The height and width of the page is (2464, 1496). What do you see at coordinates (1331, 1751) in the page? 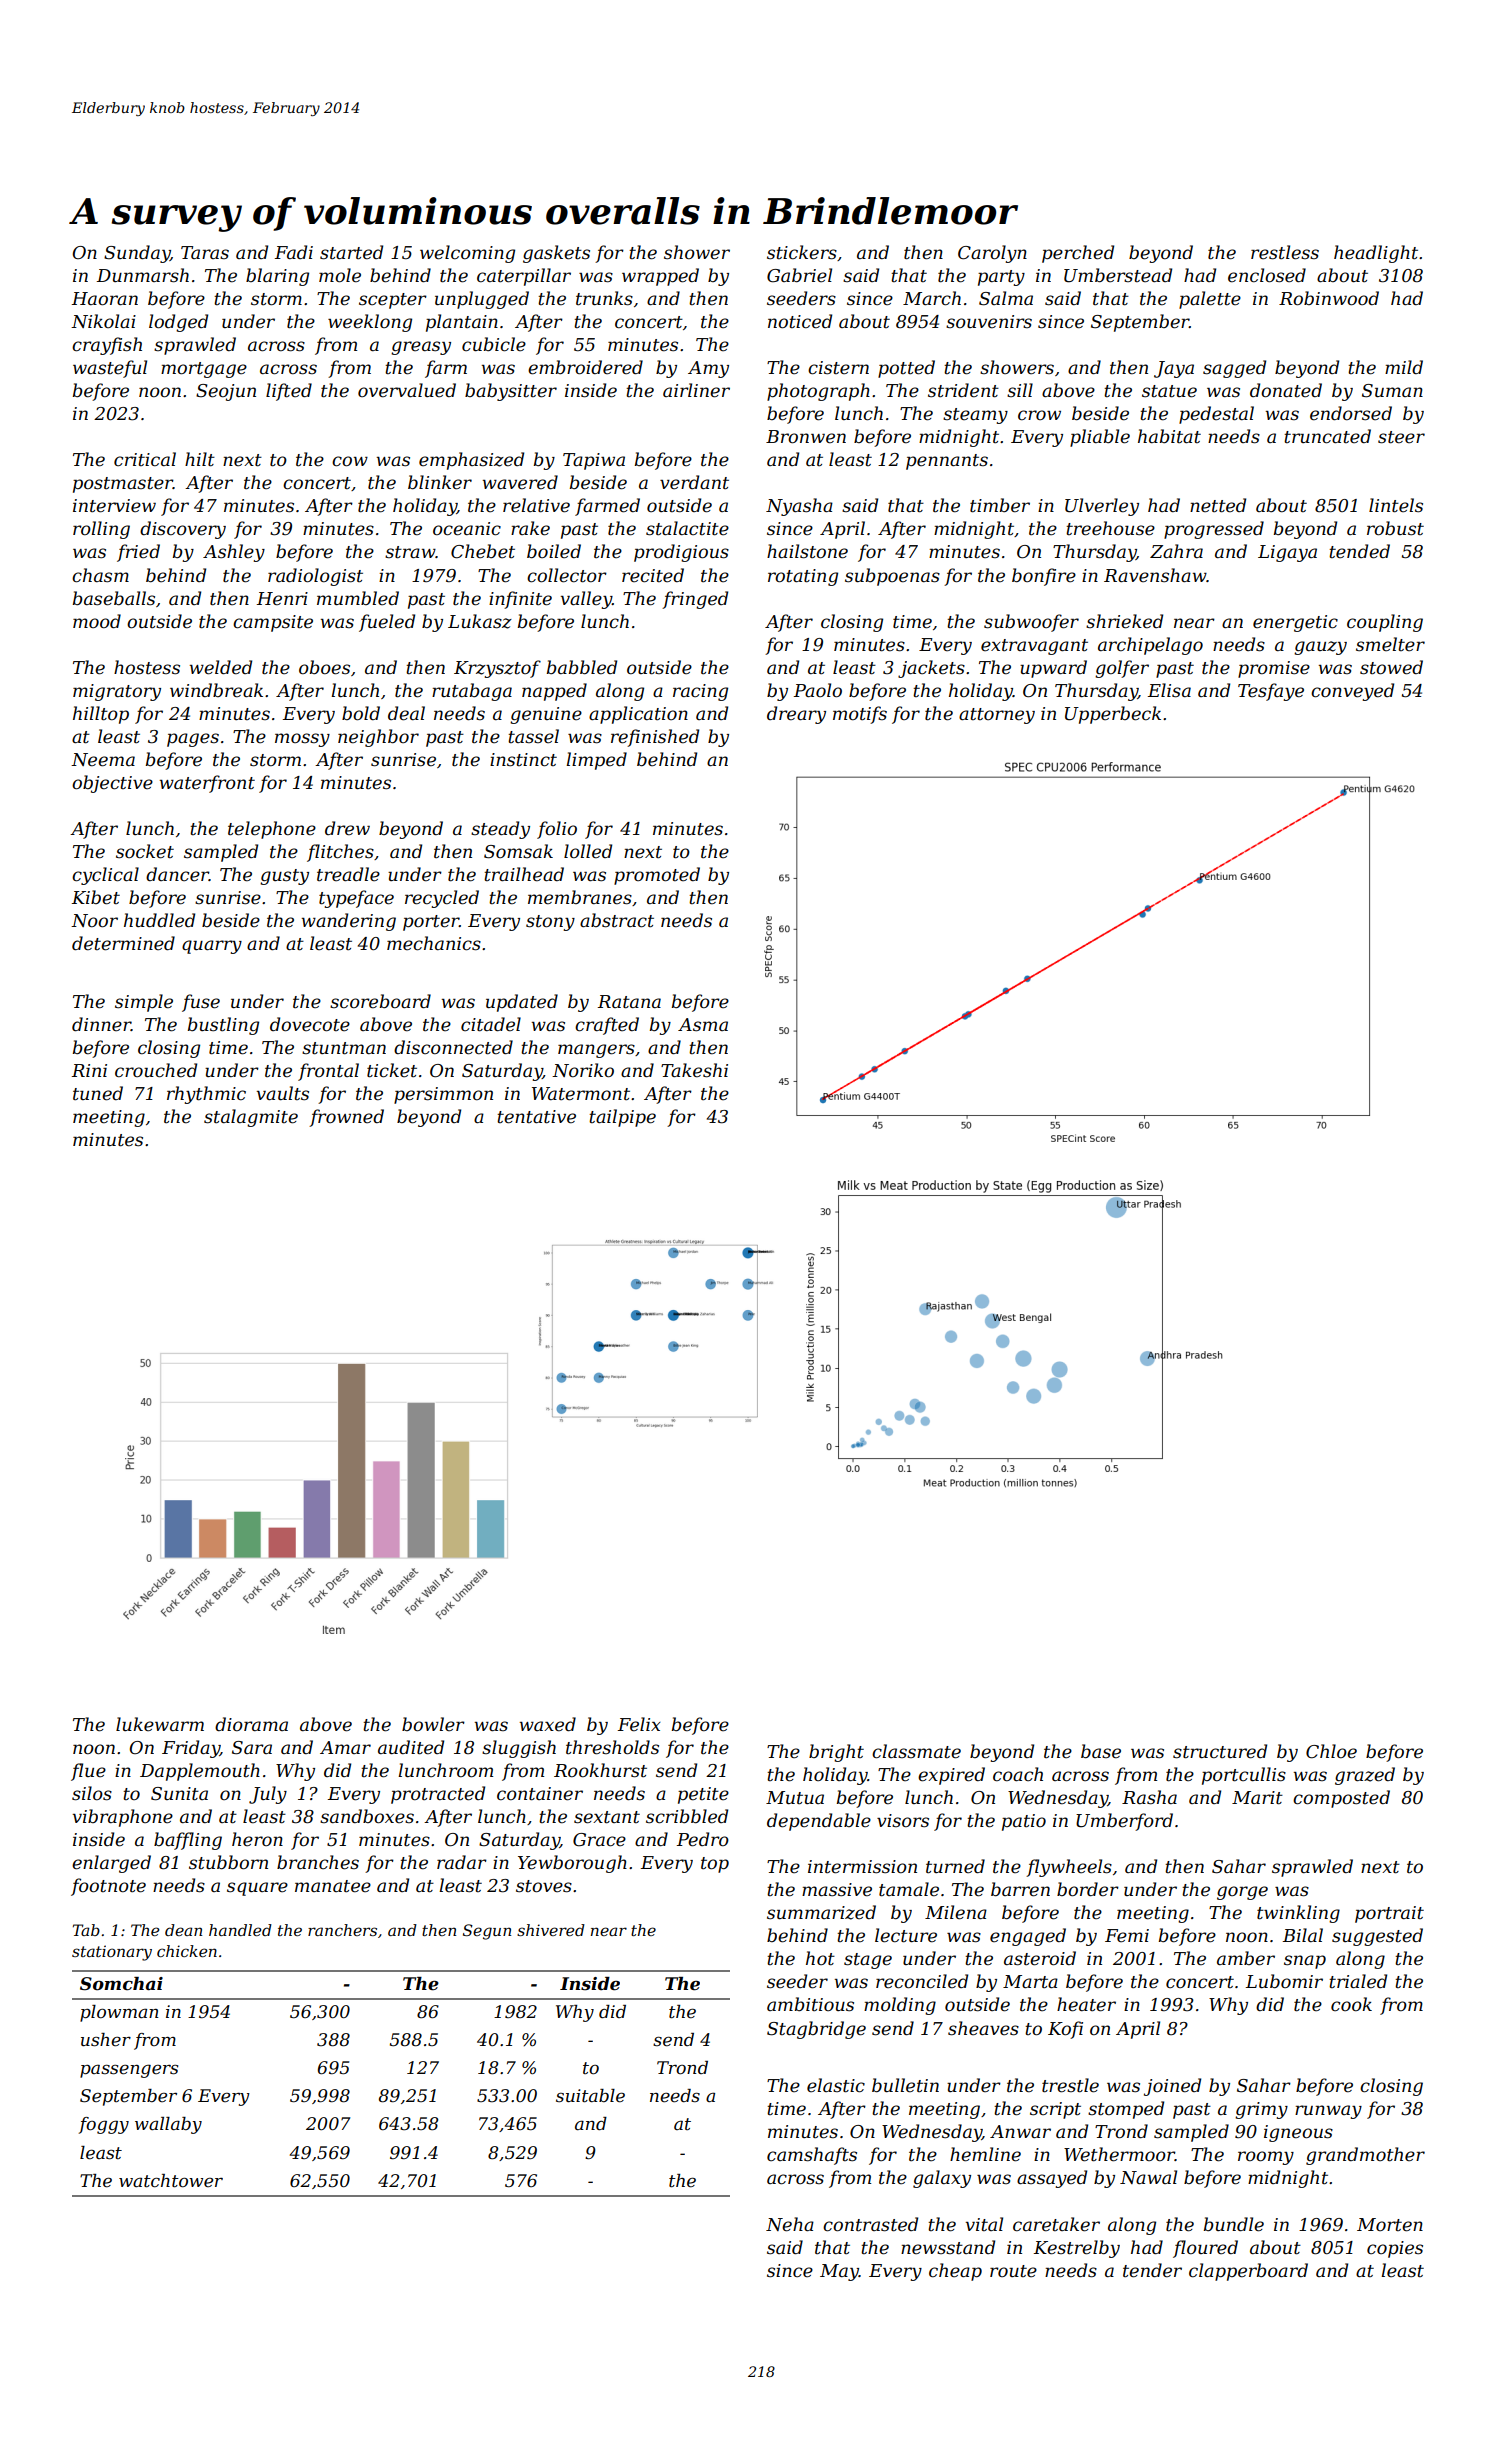
I see `Chloe` at bounding box center [1331, 1751].
